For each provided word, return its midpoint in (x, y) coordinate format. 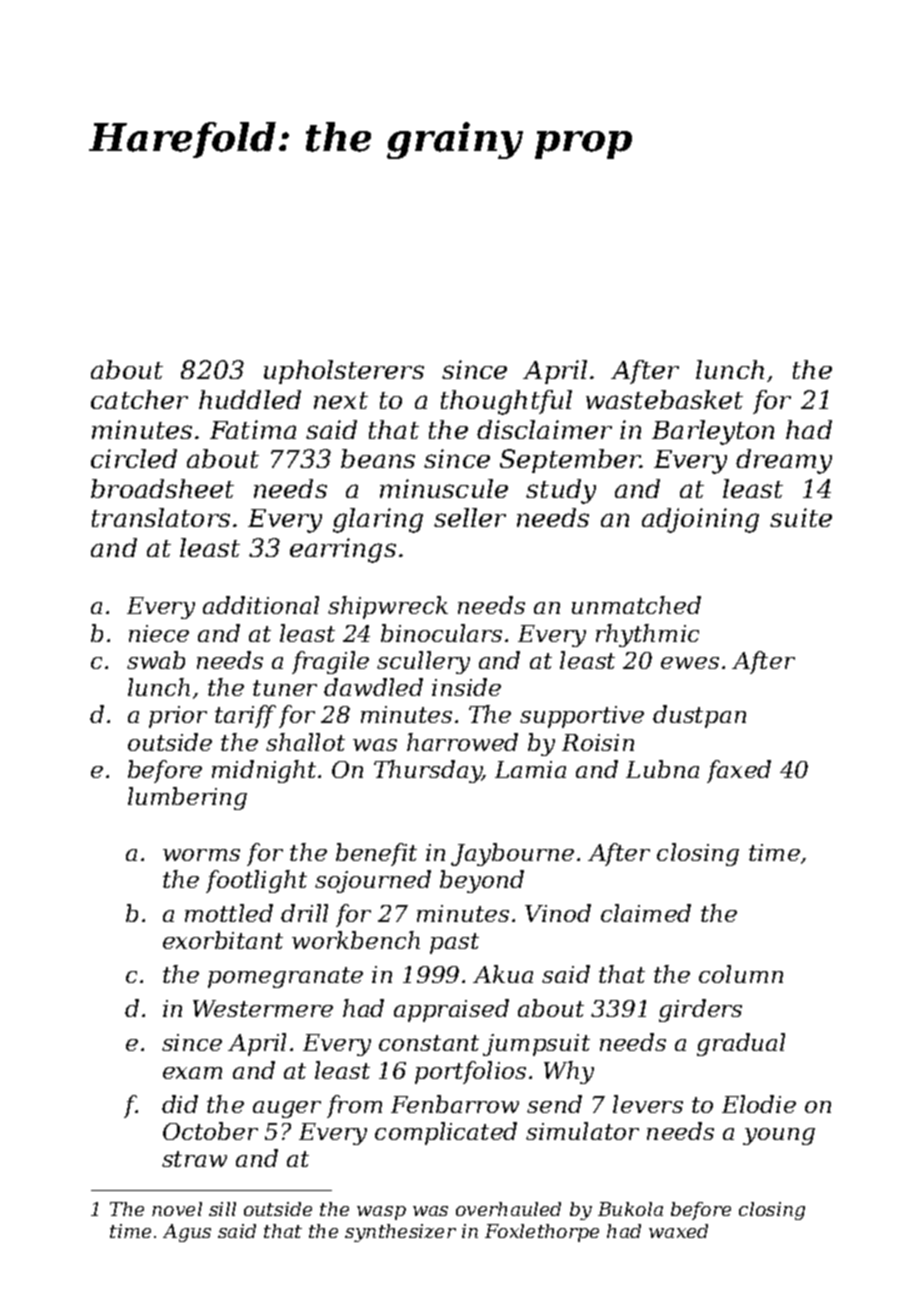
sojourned (373, 881)
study (561, 491)
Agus (187, 1233)
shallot (305, 742)
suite (801, 517)
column (741, 974)
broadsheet (162, 488)
